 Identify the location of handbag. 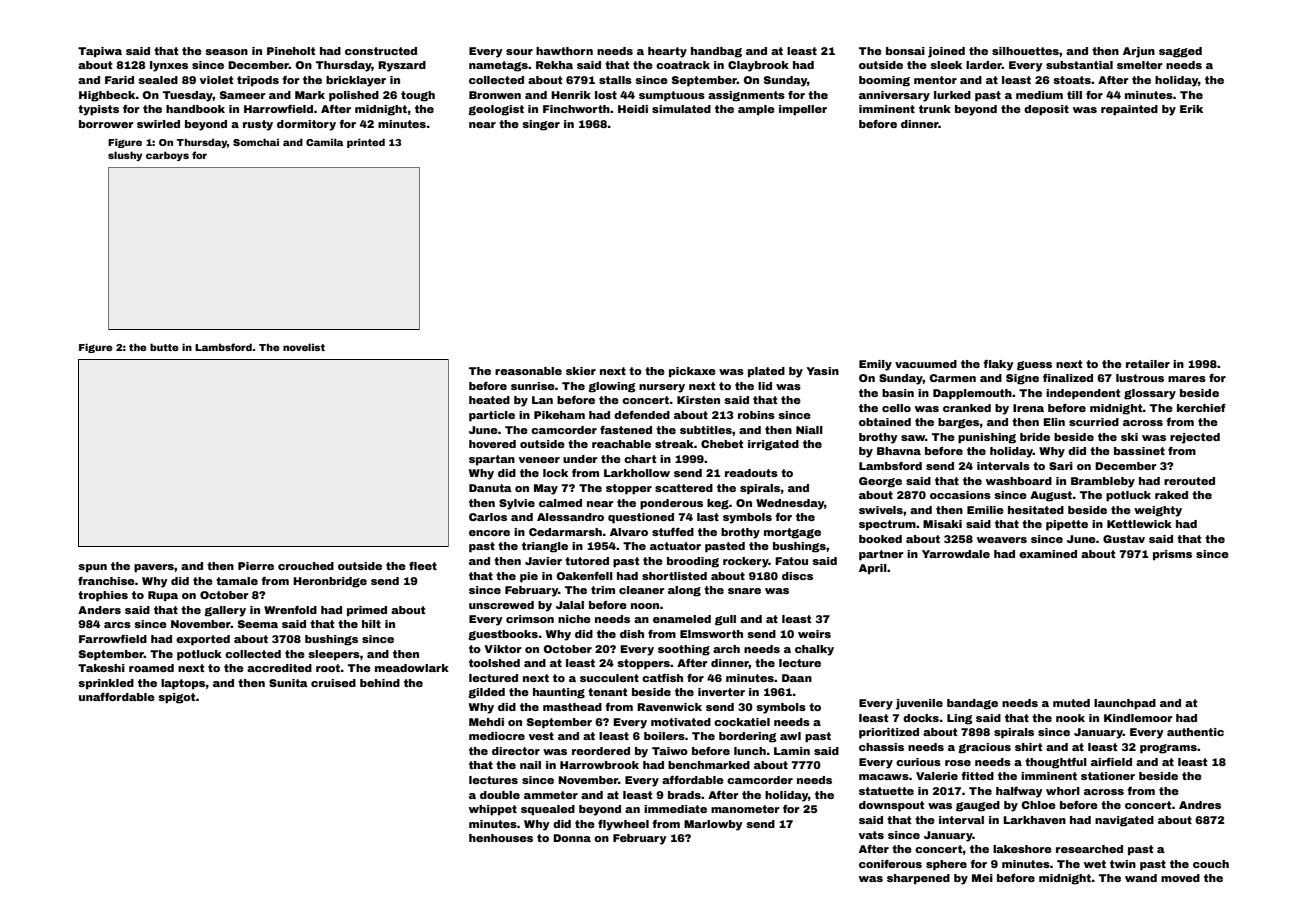
(716, 52).
